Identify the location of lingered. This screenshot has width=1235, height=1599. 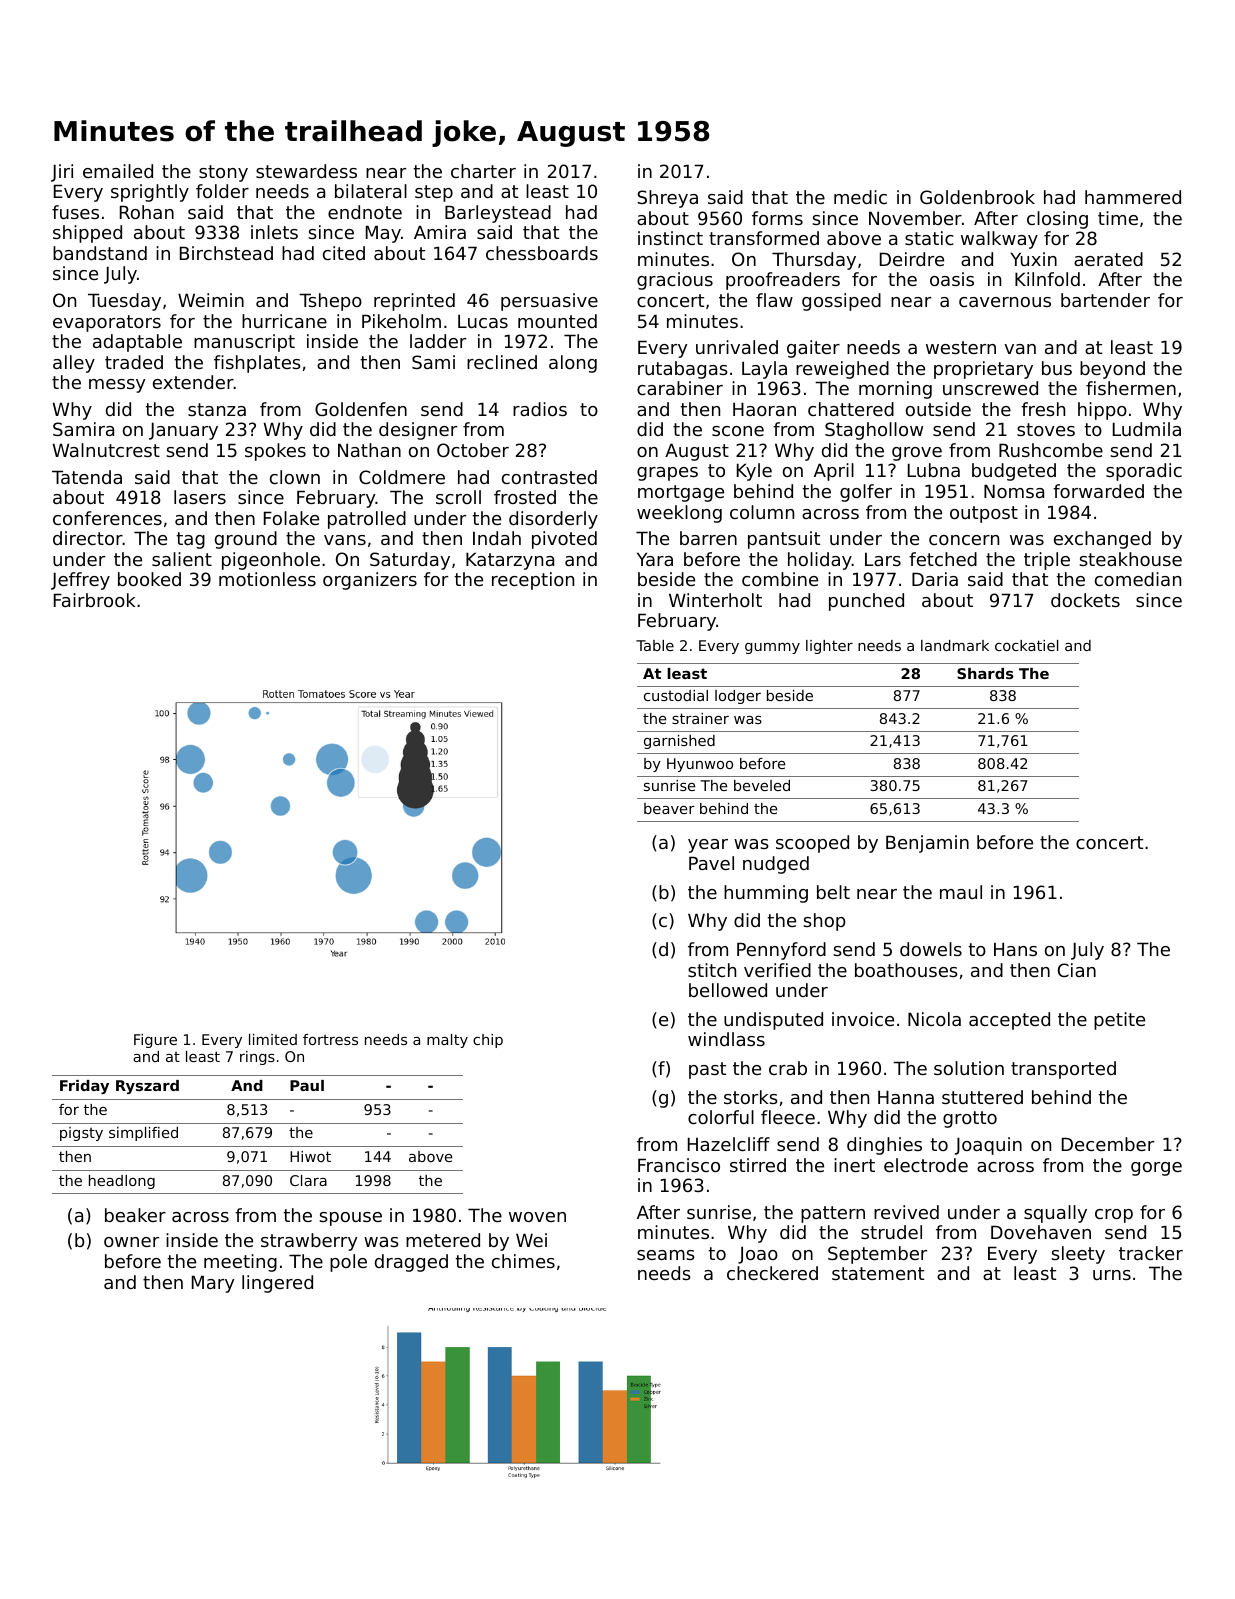
(277, 1284).
